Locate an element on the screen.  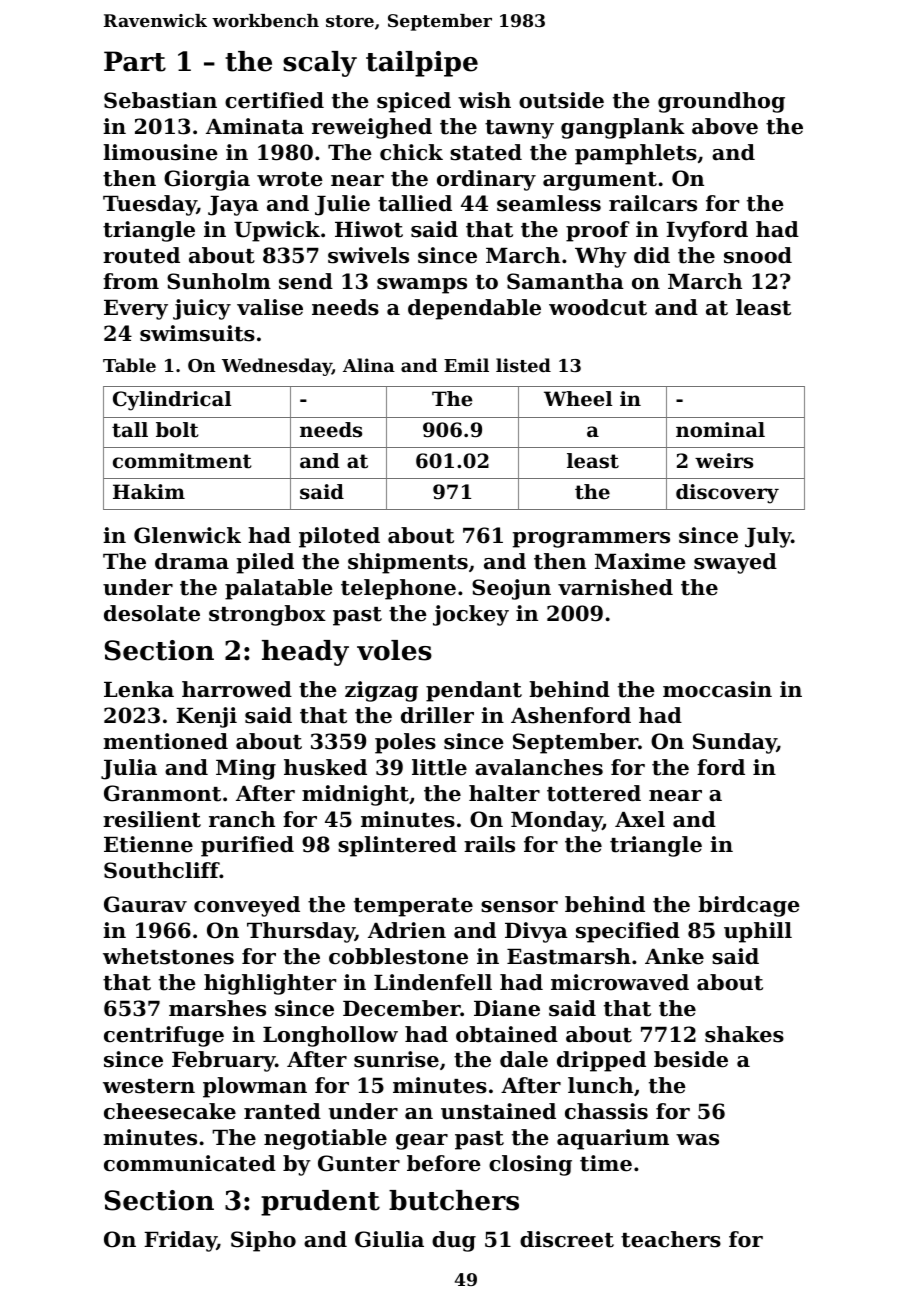
listed is located at coordinates (523, 365).
